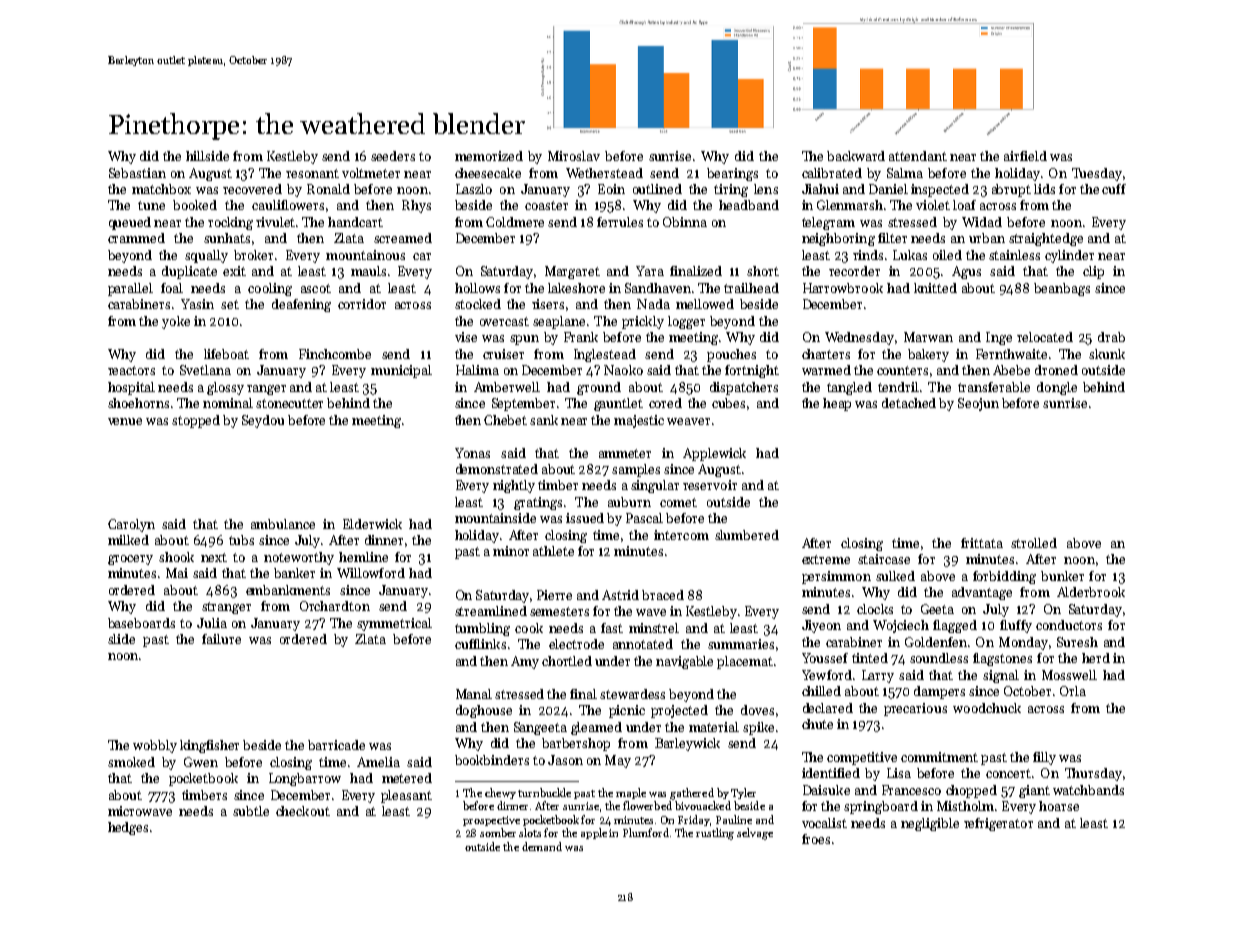  Describe the element at coordinates (636, 470) in the page. I see `samples` at that location.
